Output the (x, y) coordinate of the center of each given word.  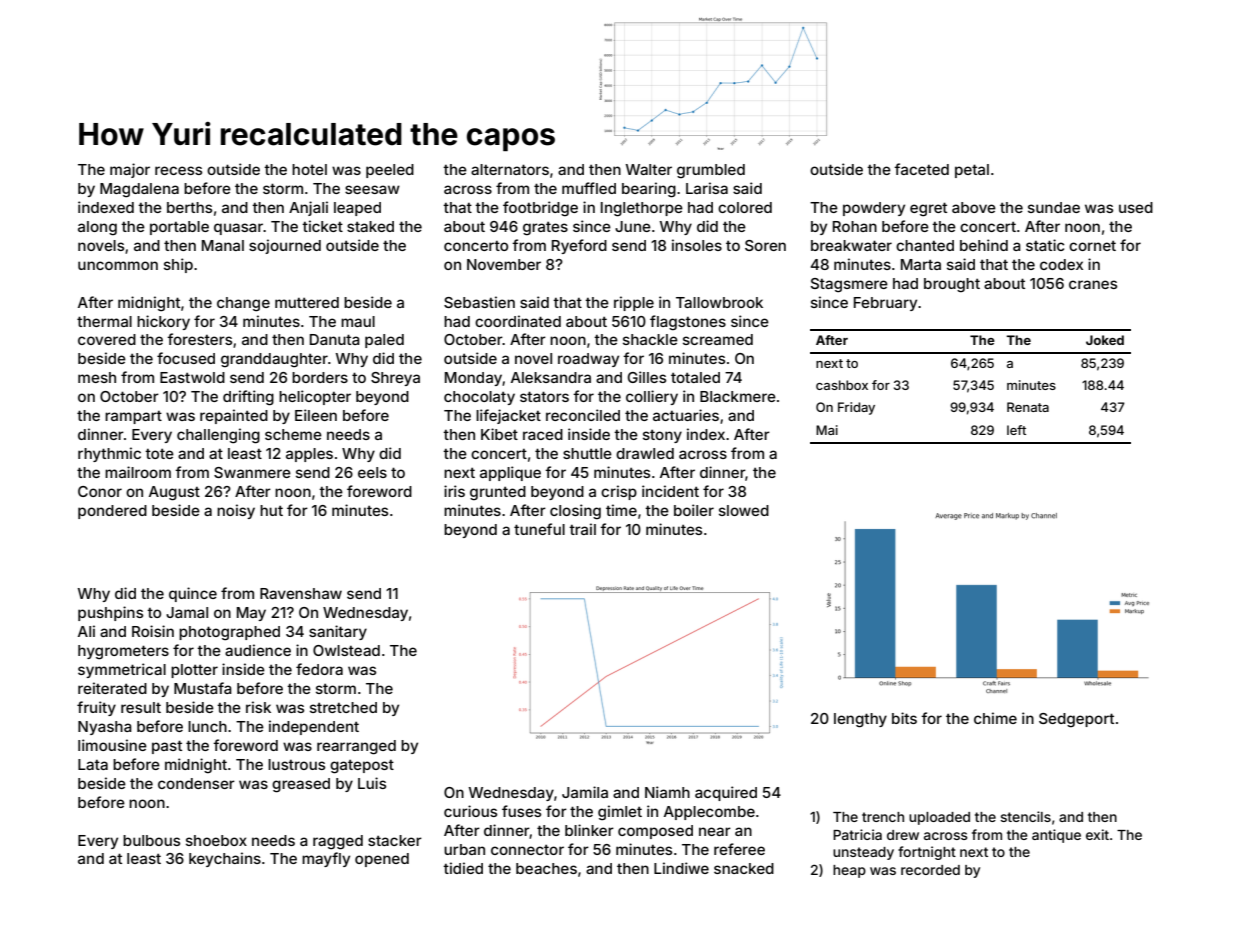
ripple (634, 303)
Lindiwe (681, 868)
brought (952, 285)
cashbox (842, 385)
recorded (930, 870)
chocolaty (479, 398)
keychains (225, 859)
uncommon (118, 265)
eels (372, 472)
